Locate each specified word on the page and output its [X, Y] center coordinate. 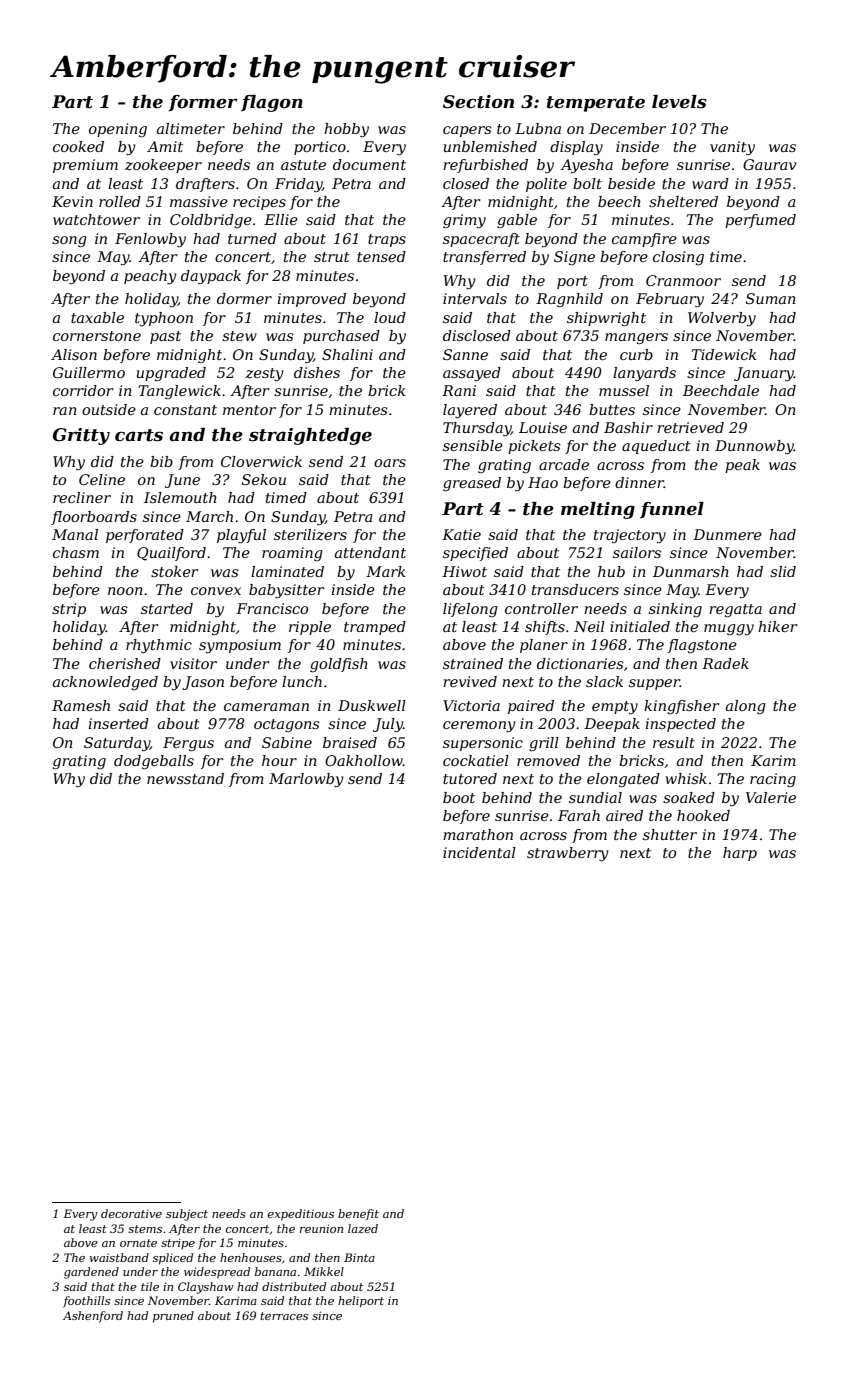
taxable [97, 317]
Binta [359, 1257]
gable [517, 221]
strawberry [568, 854]
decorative [131, 1213]
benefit [358, 1215]
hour [279, 760]
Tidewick [724, 354]
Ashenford [93, 1317]
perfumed [760, 221]
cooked [78, 146]
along [746, 707]
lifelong [470, 610]
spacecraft [481, 240]
